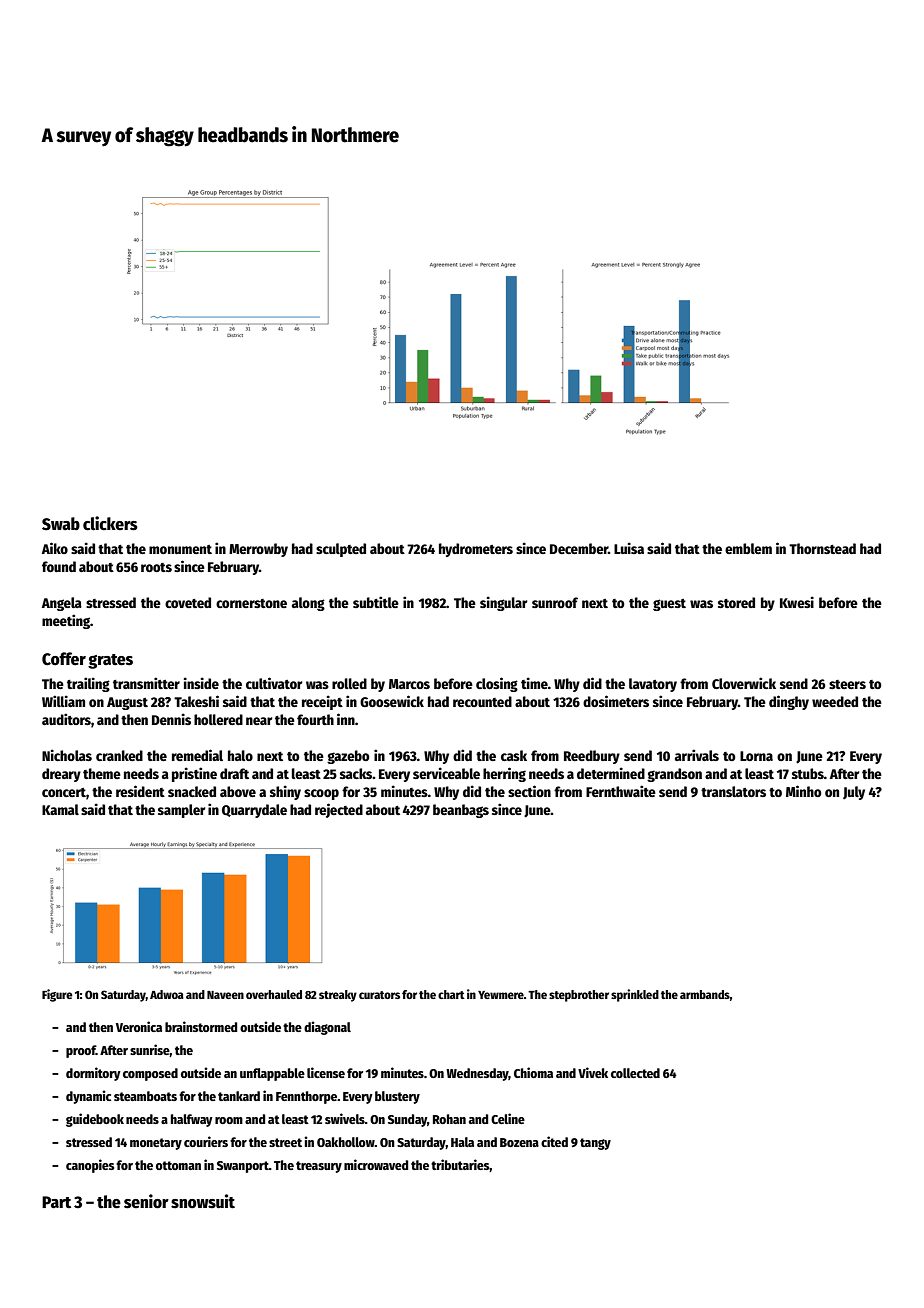  Describe the element at coordinates (835, 701) in the image. I see `weeded` at that location.
